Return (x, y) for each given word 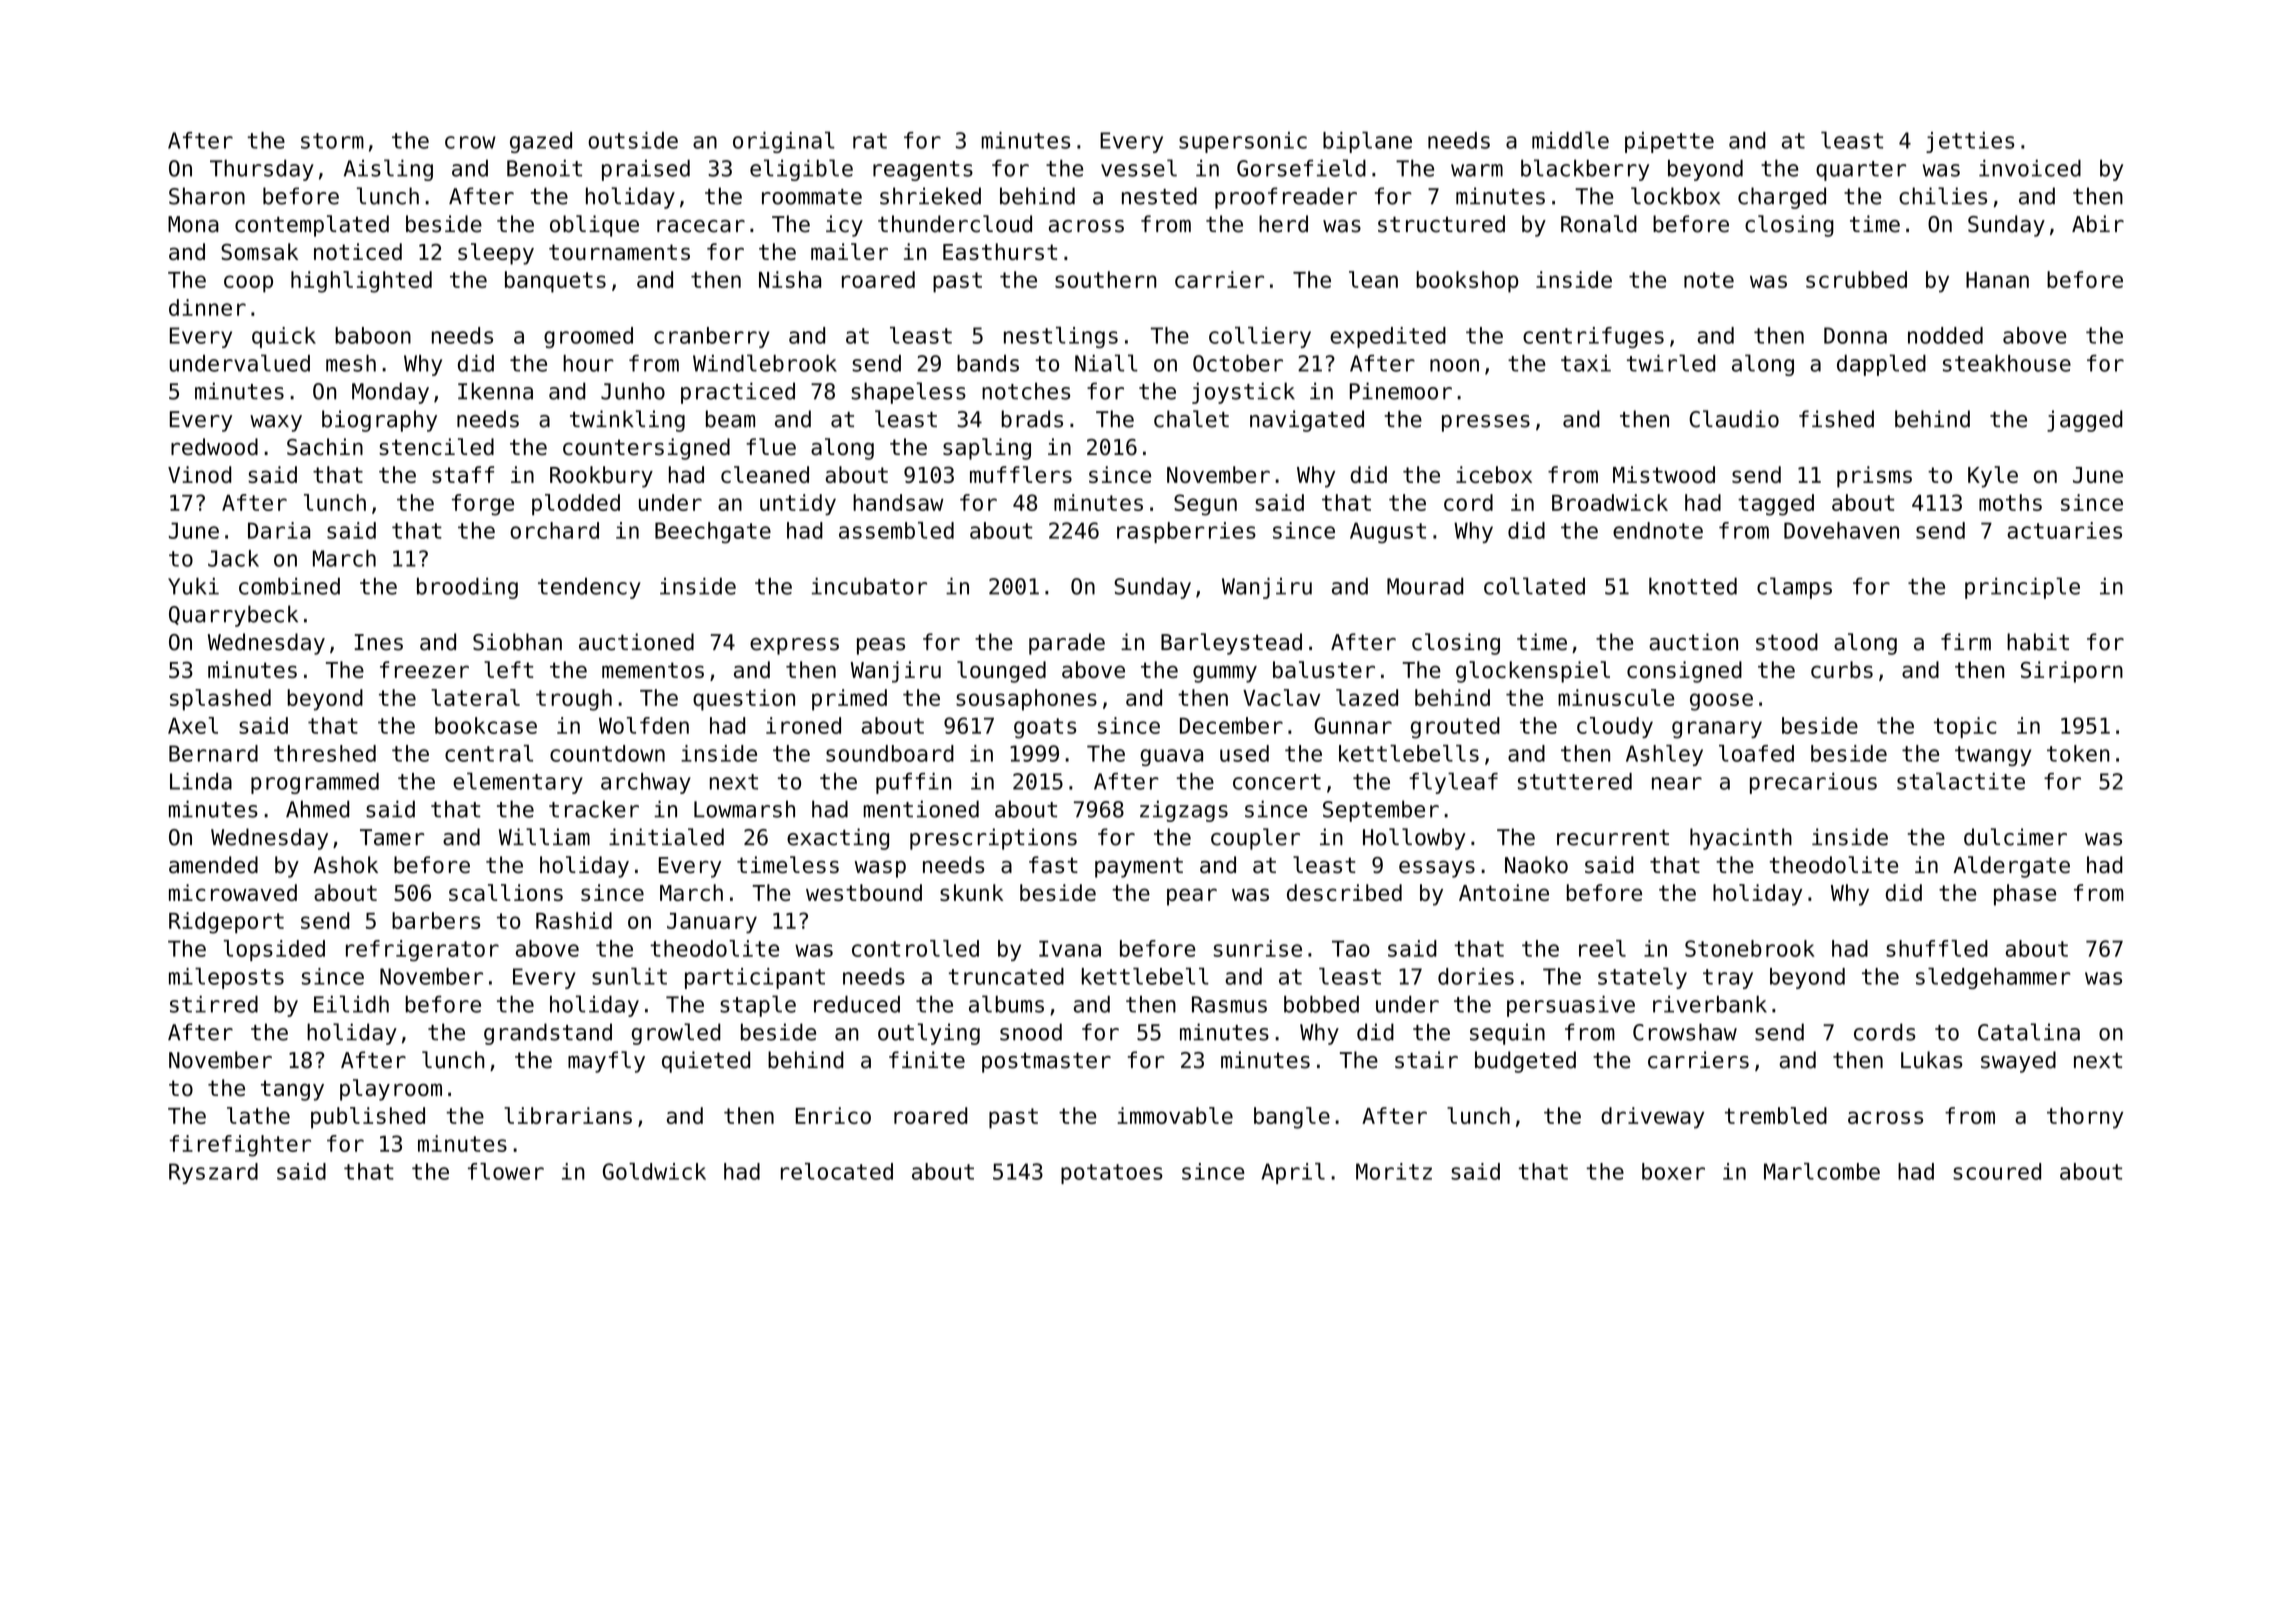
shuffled (1937, 948)
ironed (803, 725)
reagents (923, 171)
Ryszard (213, 1173)
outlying (929, 1034)
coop (248, 284)
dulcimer (2015, 837)
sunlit (629, 976)
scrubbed (1856, 279)
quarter (1861, 171)
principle (2022, 588)
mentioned (921, 809)
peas (881, 646)
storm (332, 141)
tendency (589, 588)
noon (1454, 365)
